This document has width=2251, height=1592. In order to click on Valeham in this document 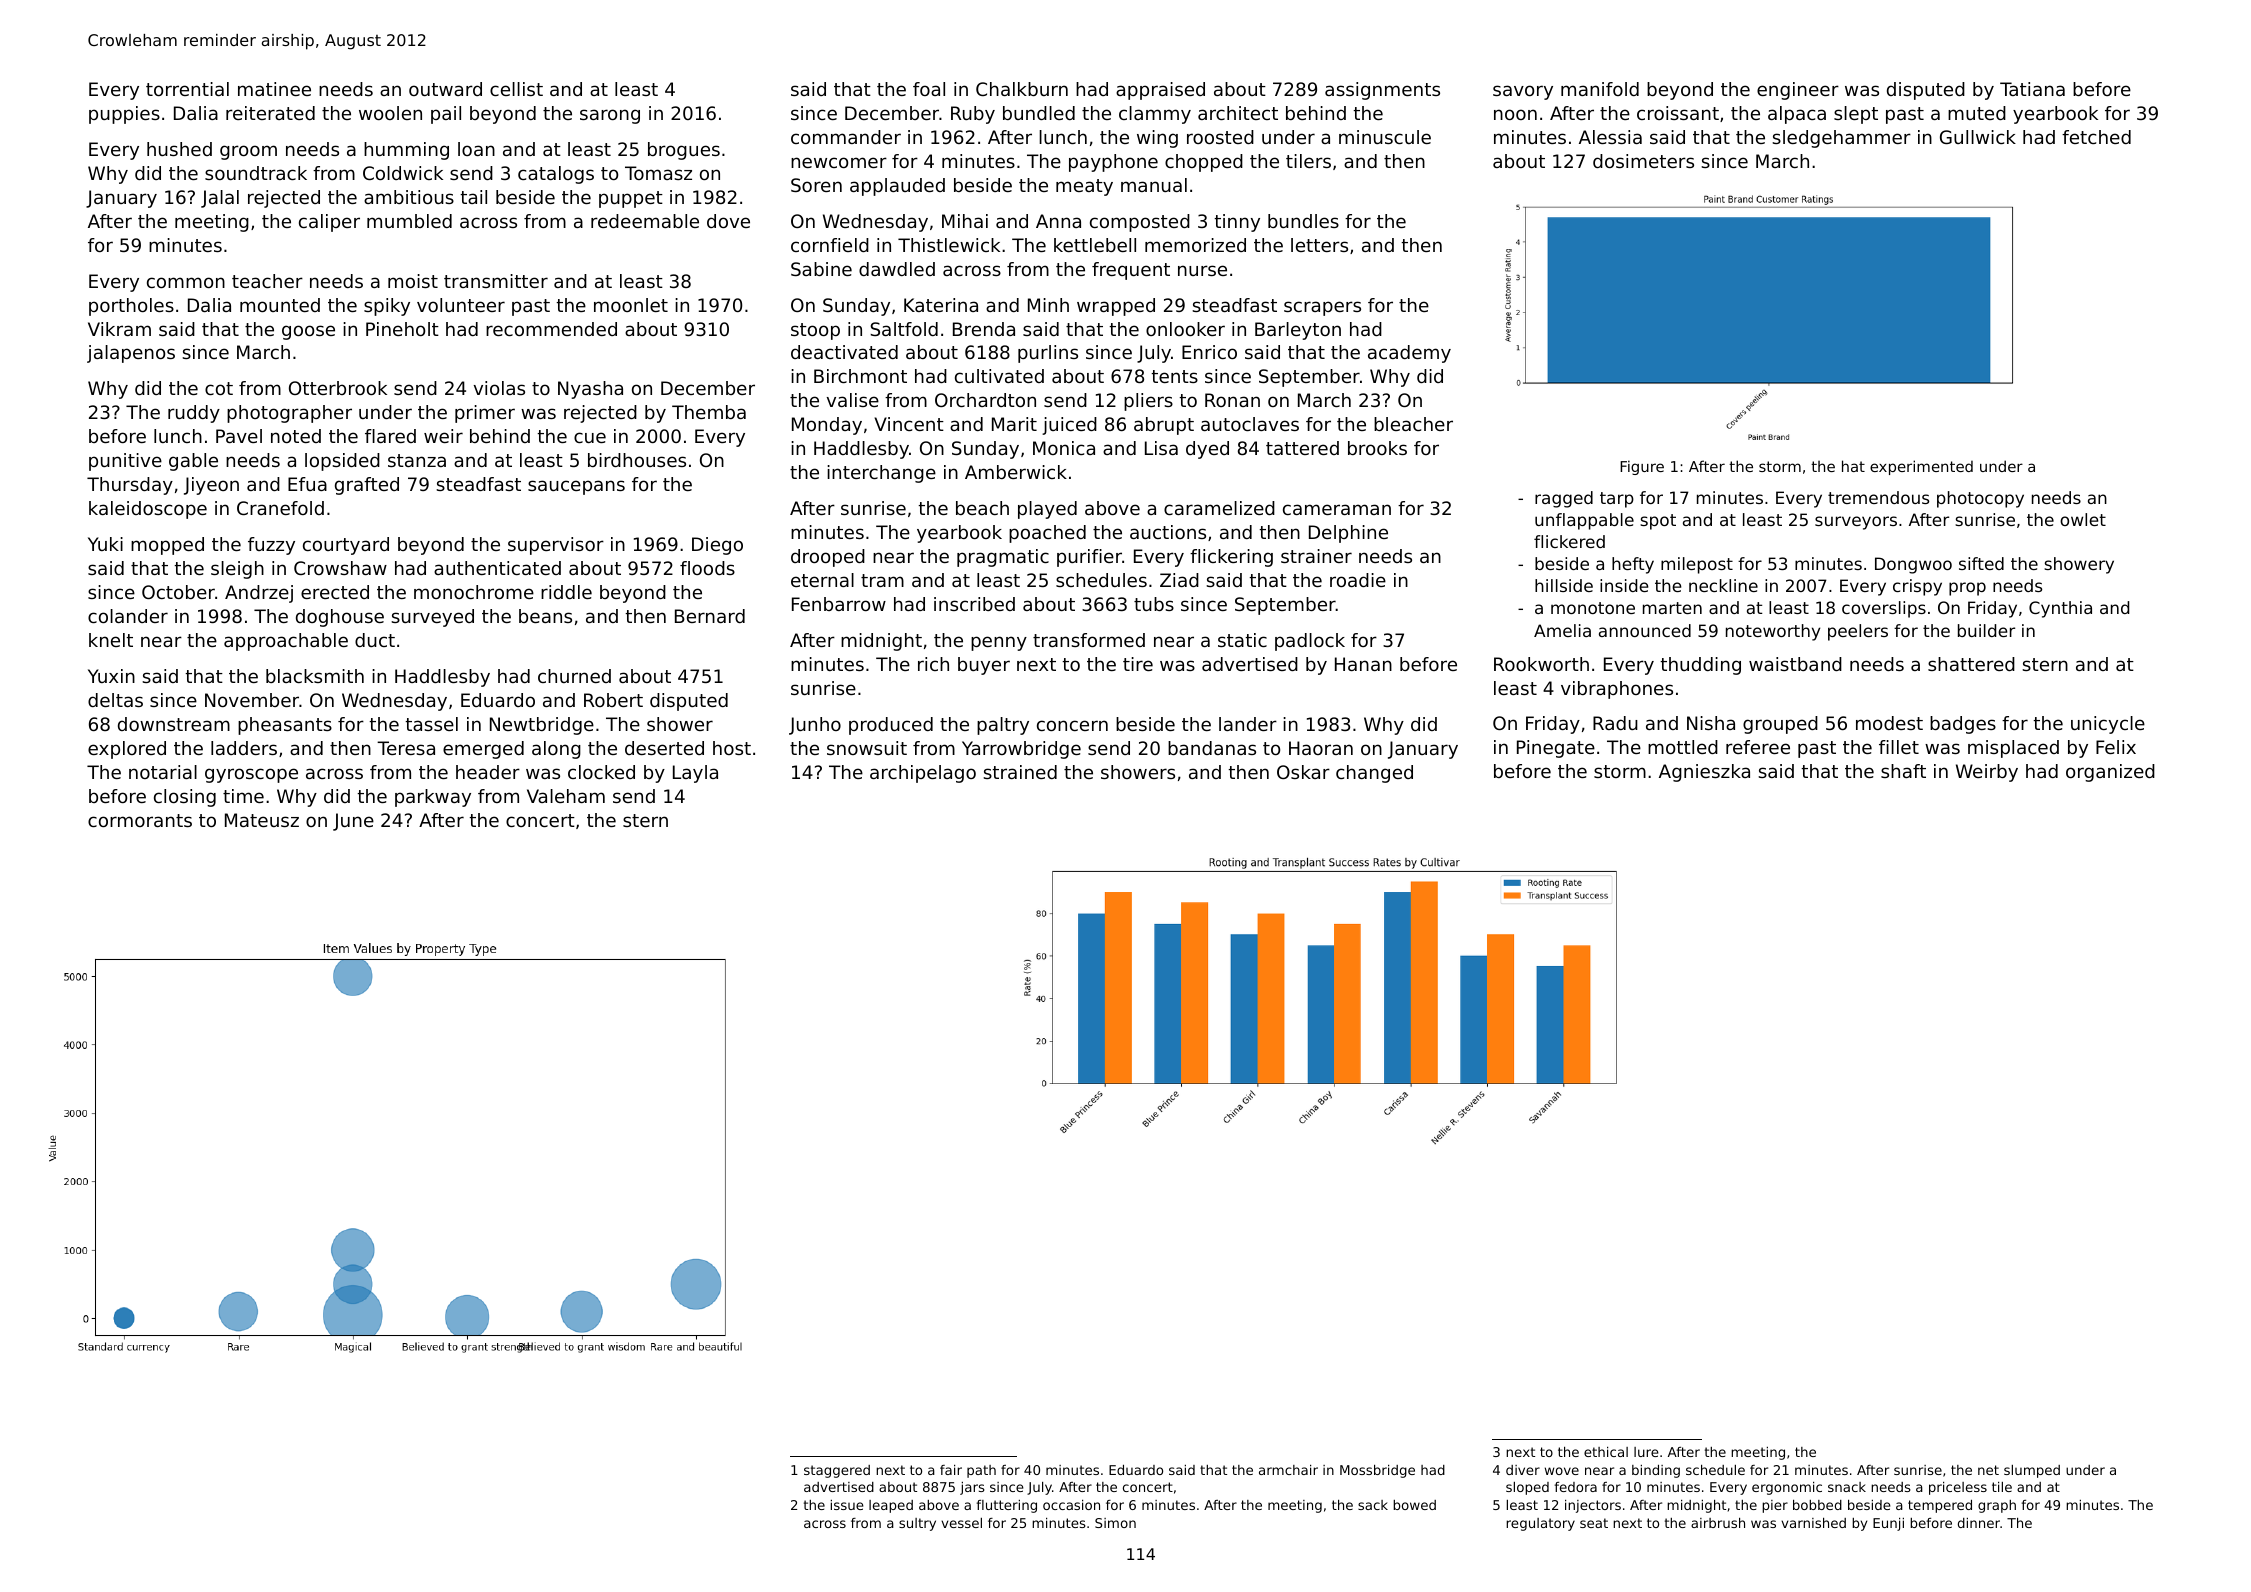, I will do `click(566, 796)`.
